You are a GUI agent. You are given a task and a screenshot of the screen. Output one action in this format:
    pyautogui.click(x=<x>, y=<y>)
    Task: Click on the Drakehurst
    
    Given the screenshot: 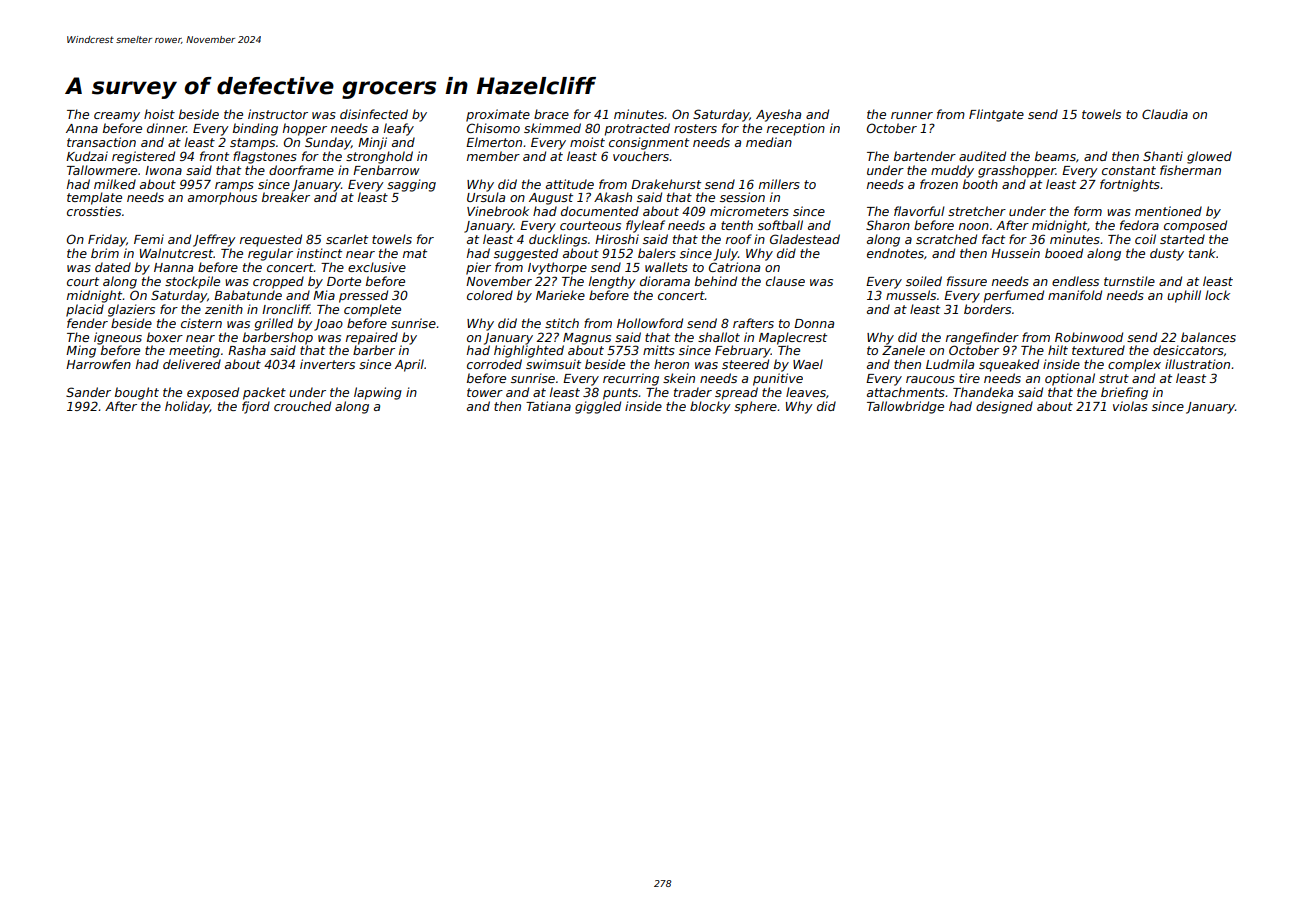 What is the action you would take?
    pyautogui.click(x=666, y=184)
